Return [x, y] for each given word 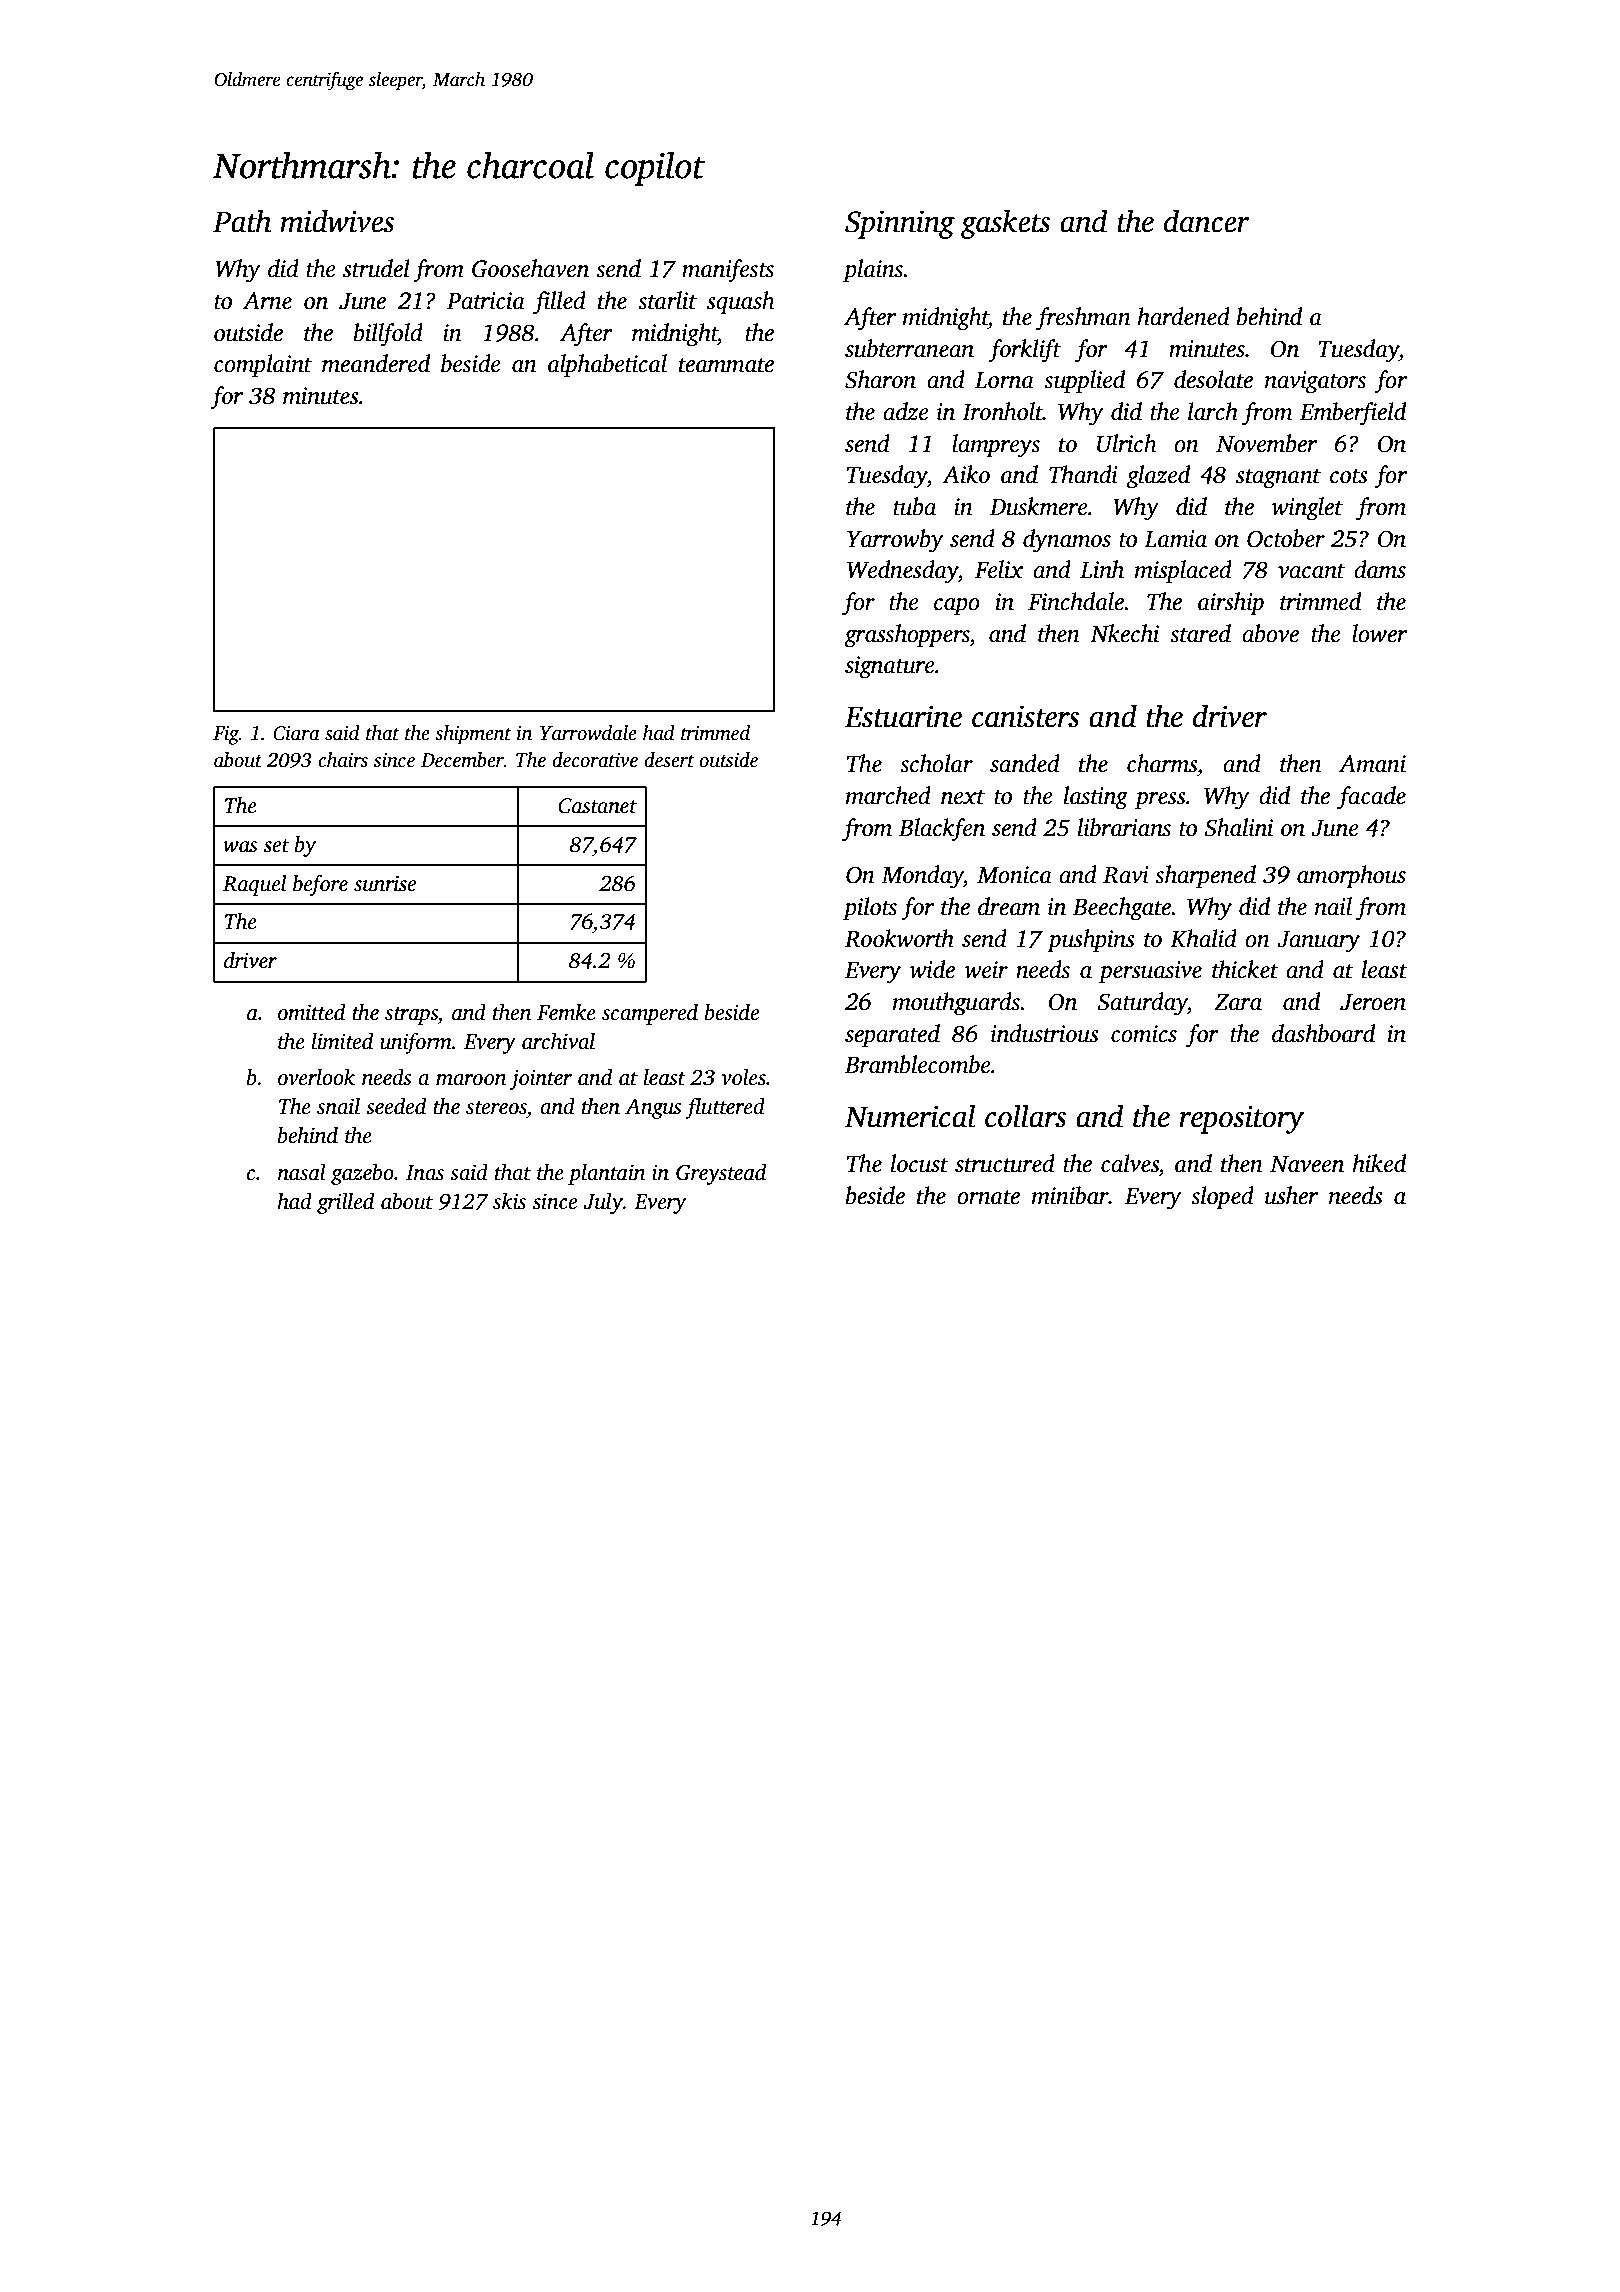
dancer [1207, 221]
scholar [936, 763]
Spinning [900, 225]
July [603, 1203]
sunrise [385, 884]
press [1160, 800]
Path [242, 221]
